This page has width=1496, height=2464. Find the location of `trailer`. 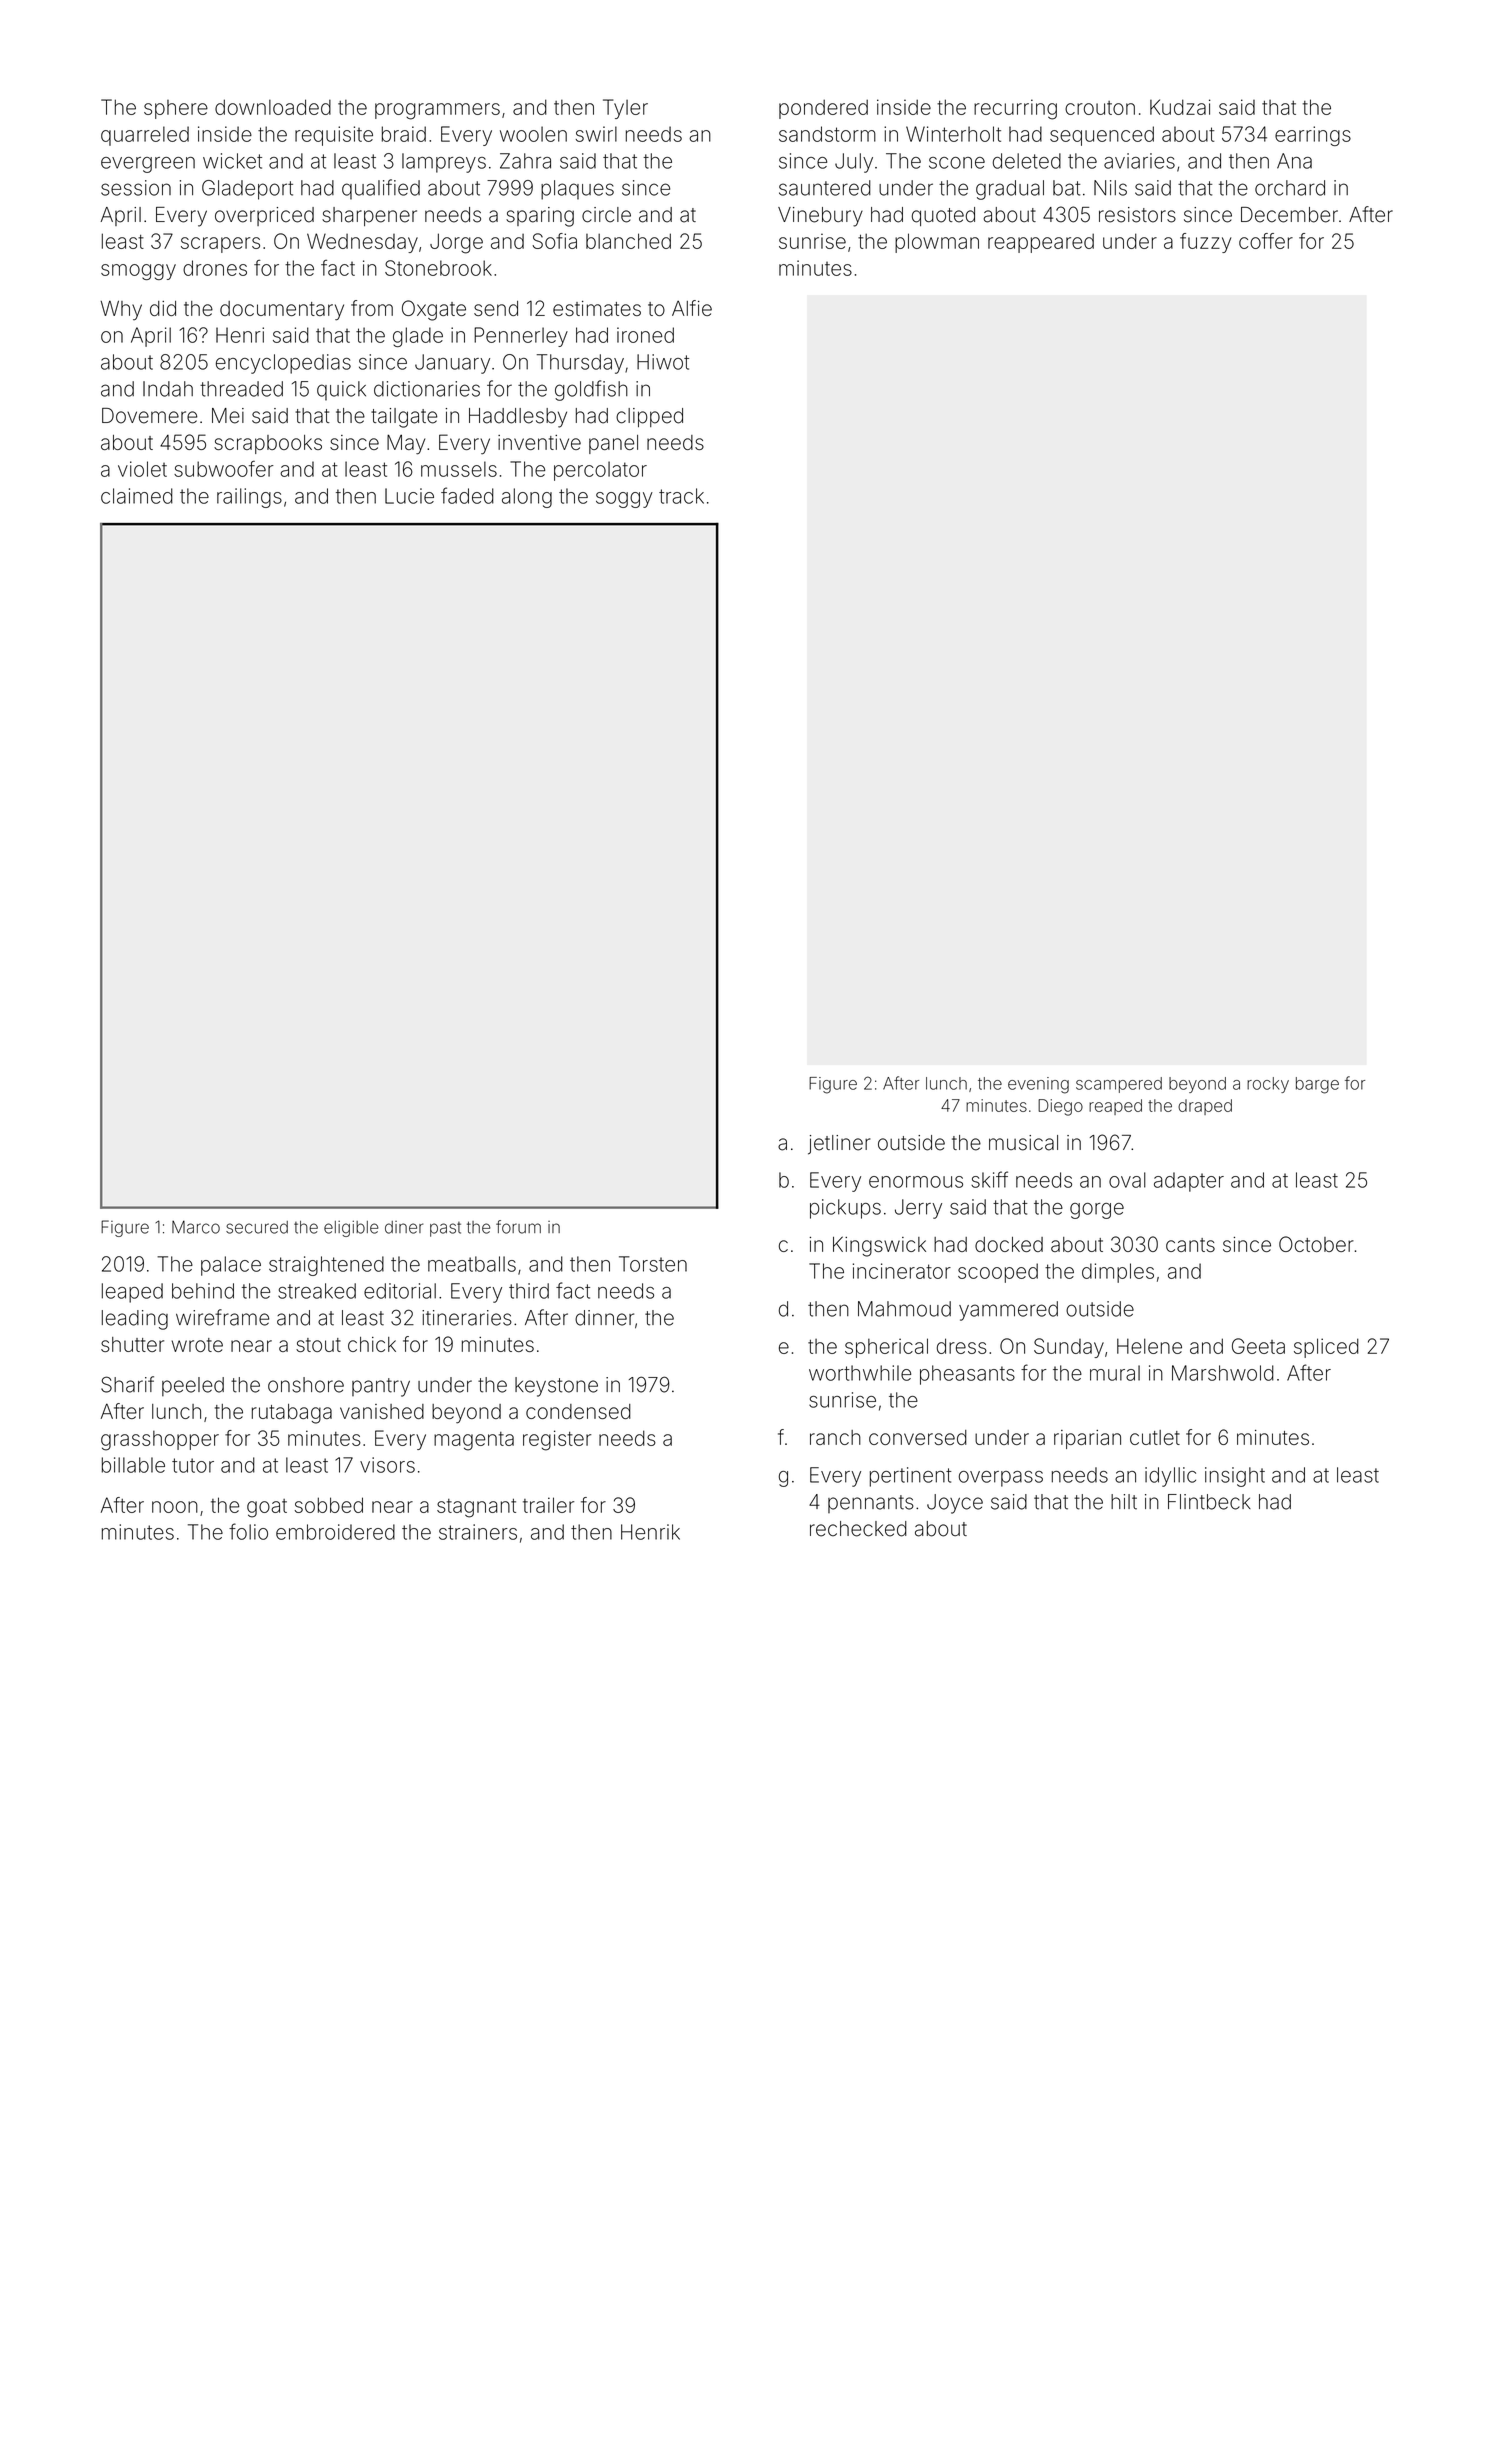

trailer is located at coordinates (548, 1505).
